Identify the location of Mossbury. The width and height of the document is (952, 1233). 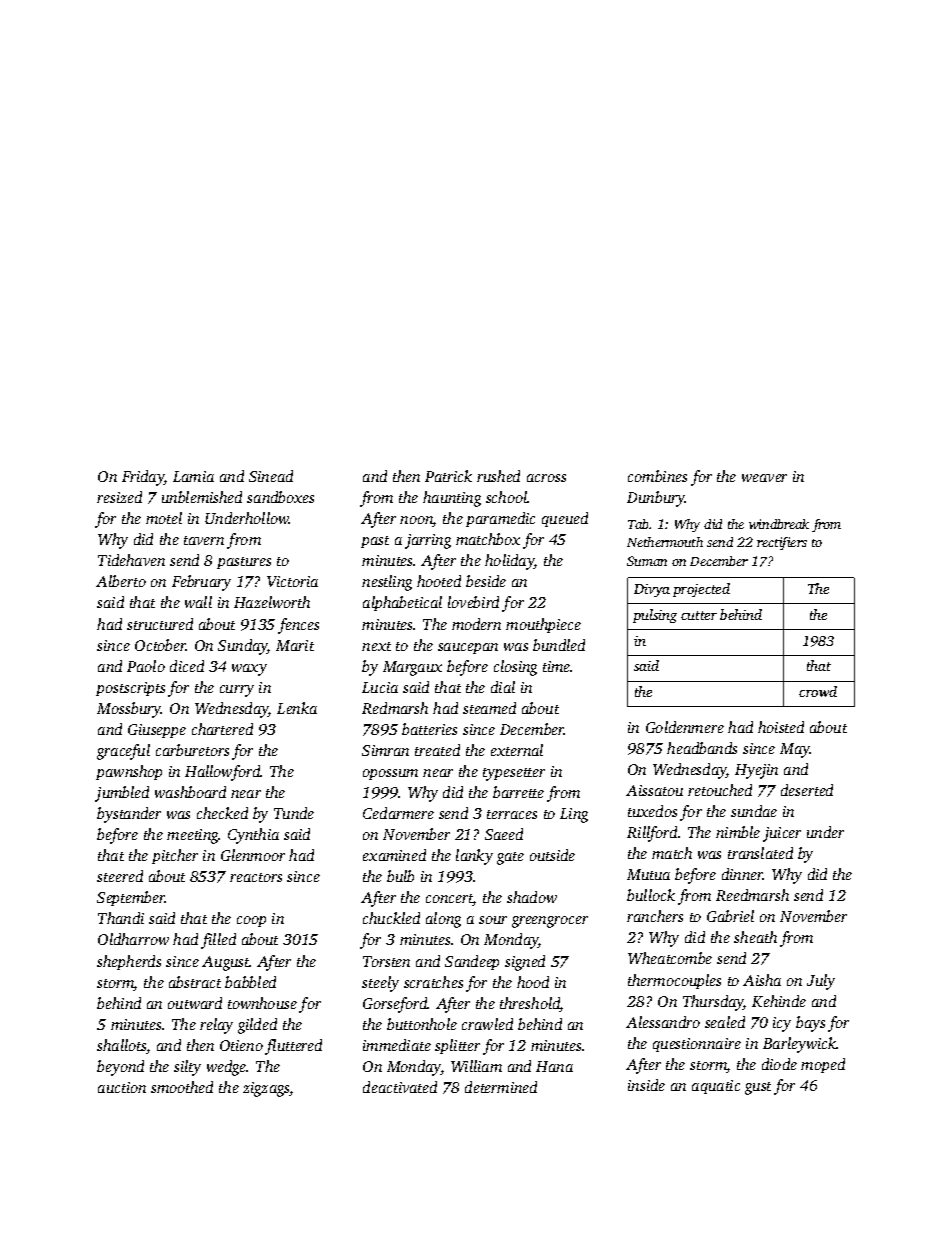
(129, 710).
